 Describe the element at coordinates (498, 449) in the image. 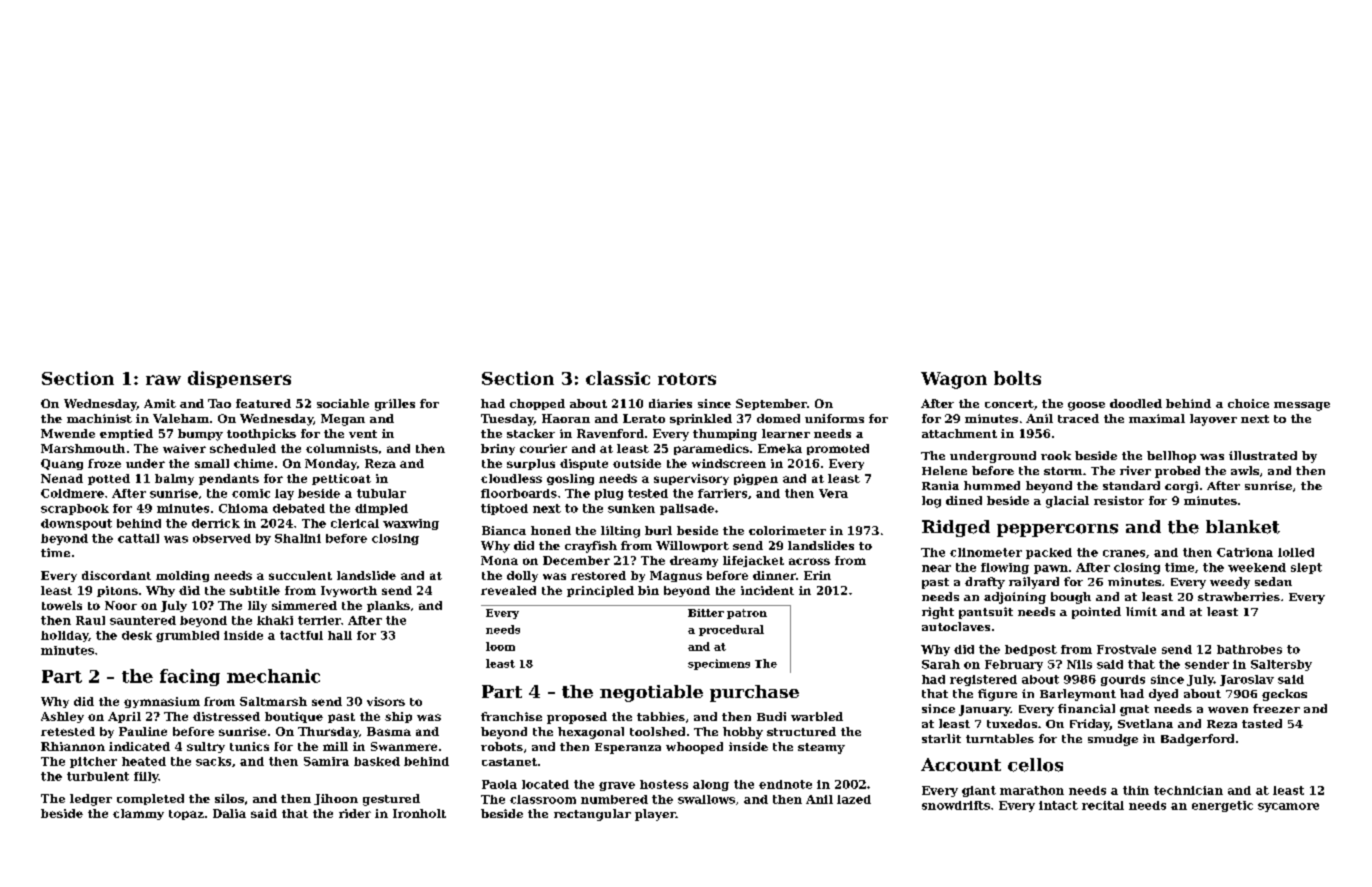

I see `briny` at that location.
